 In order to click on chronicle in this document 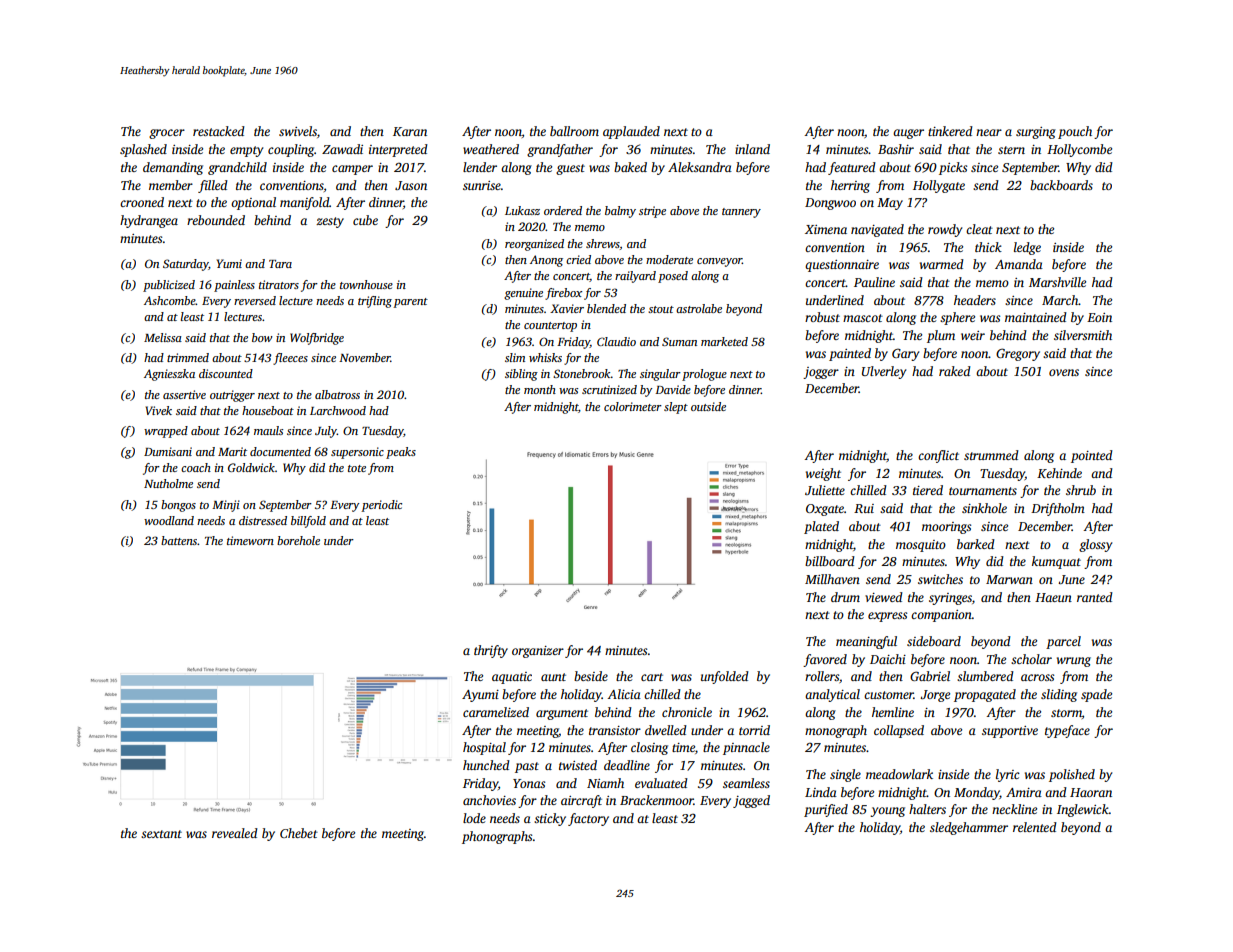, I will do `click(687, 712)`.
